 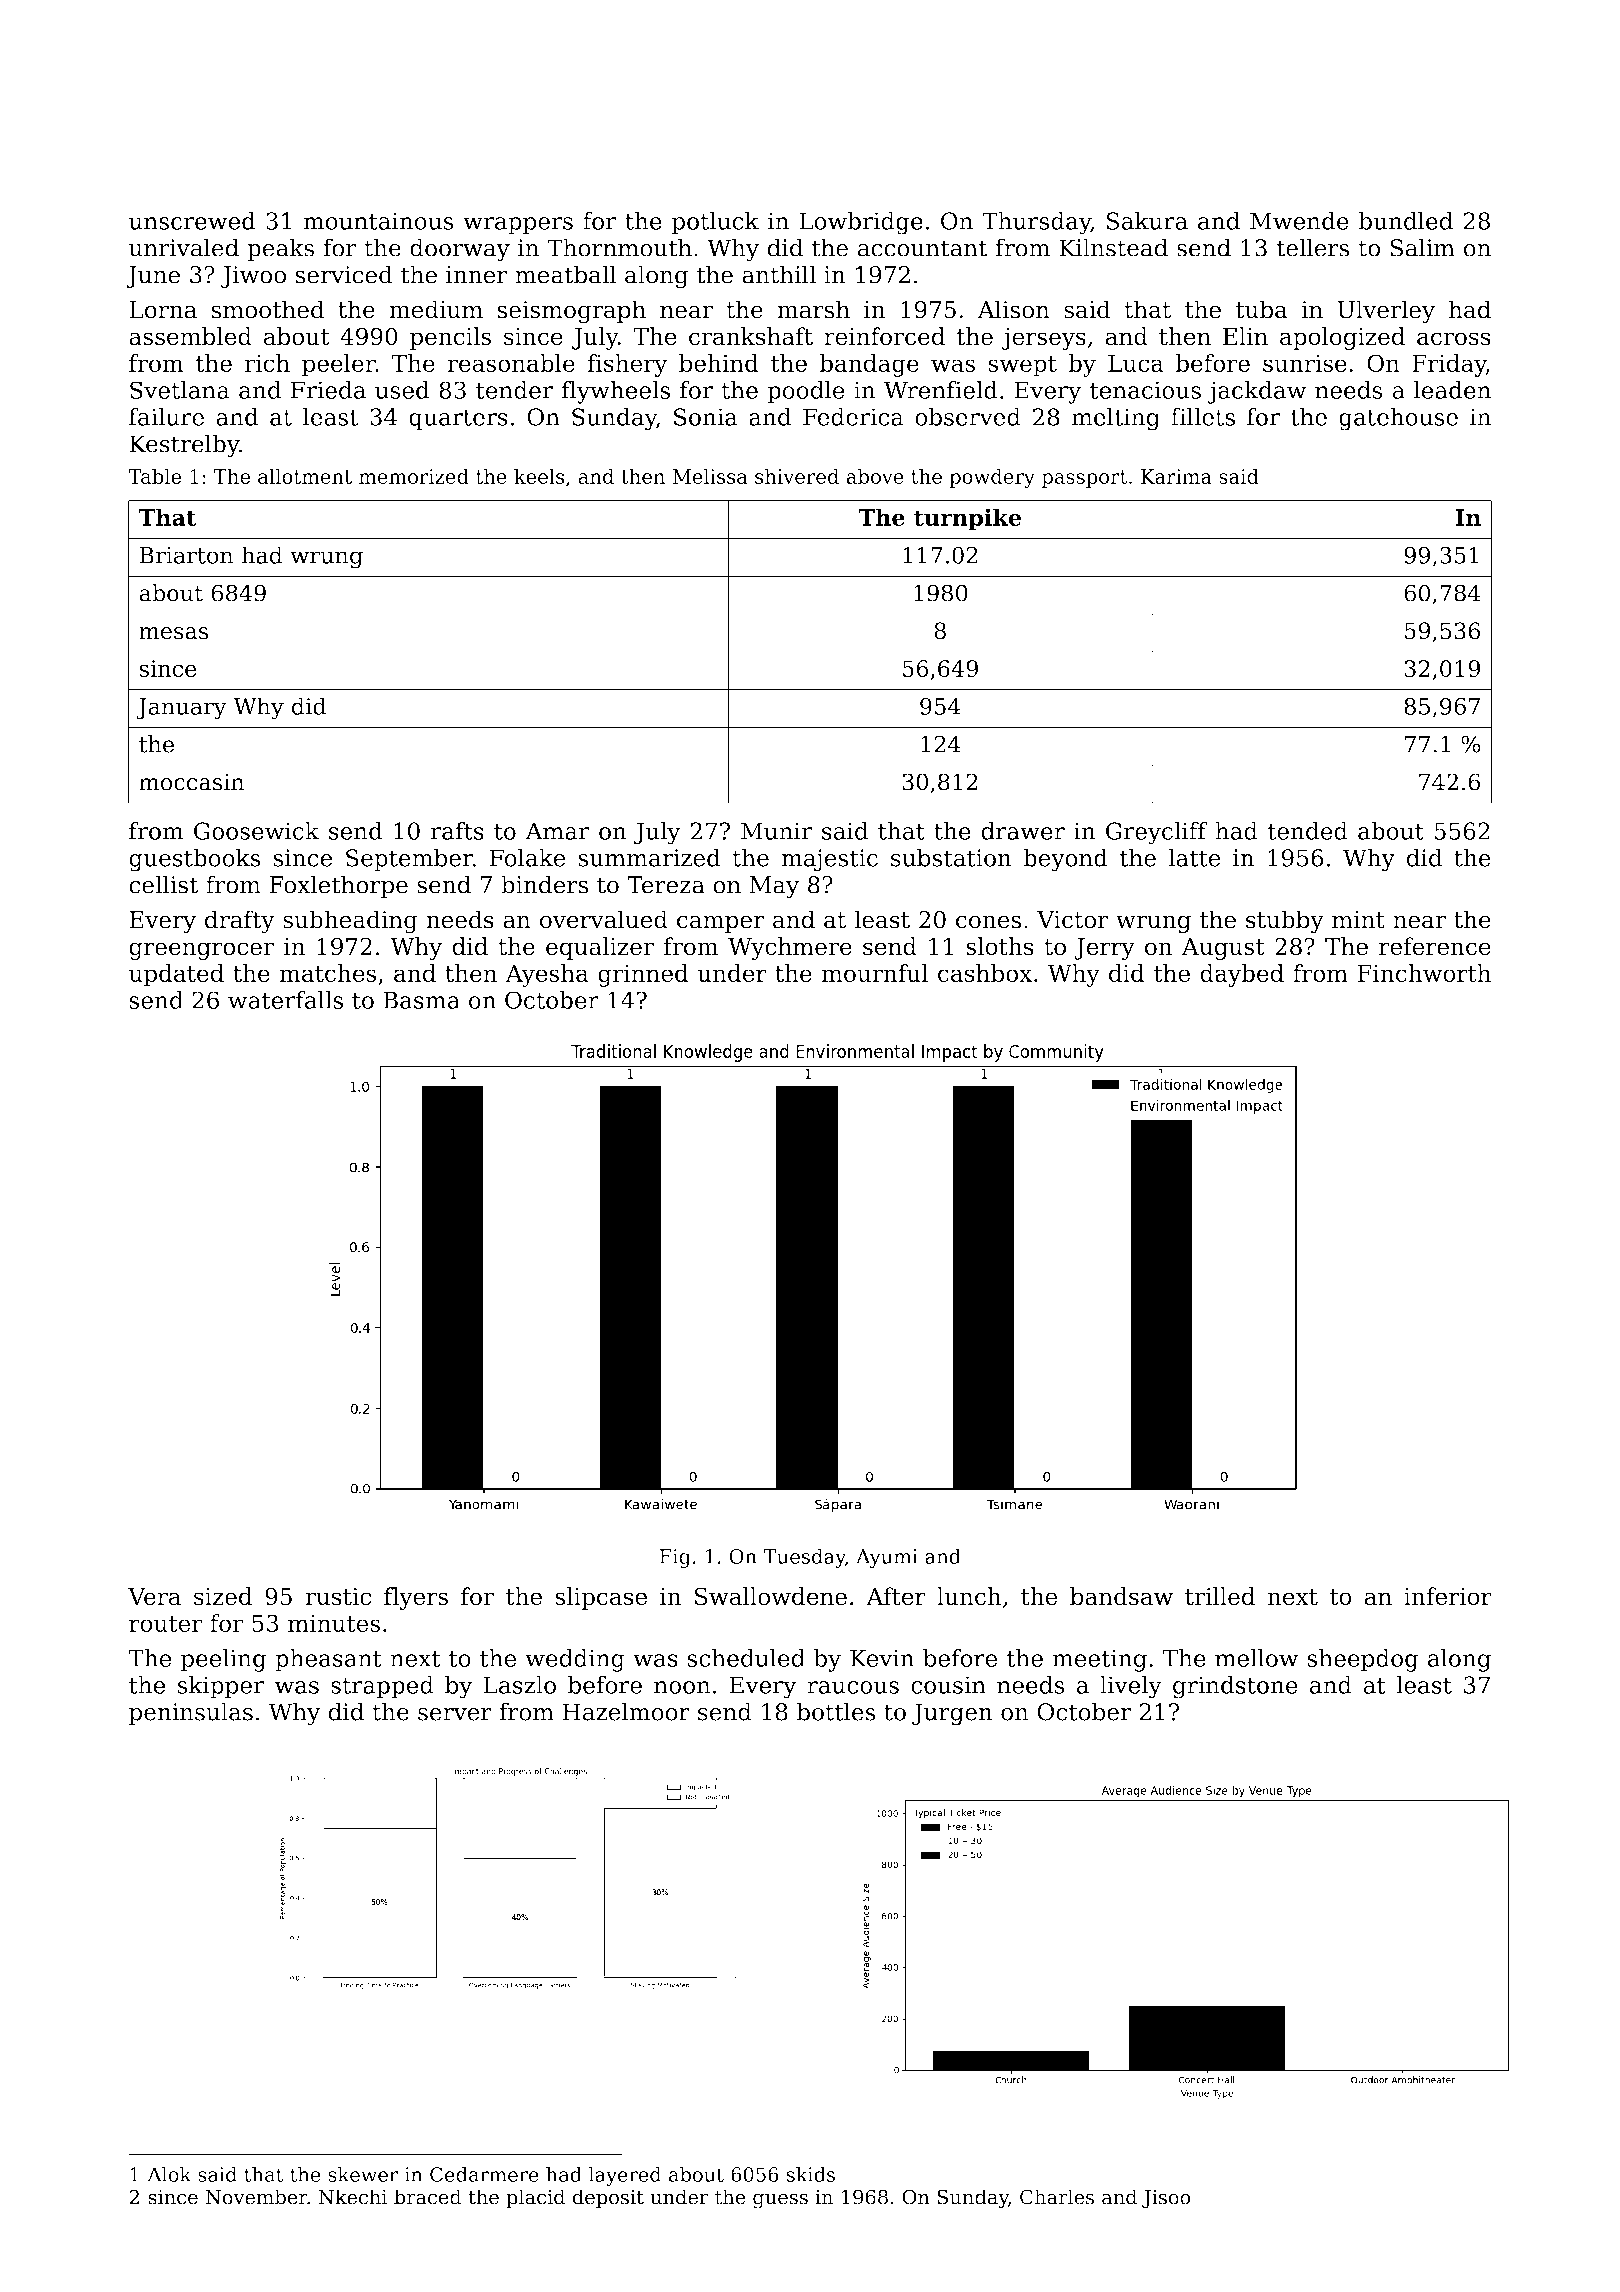 I want to click on drafty, so click(x=240, y=922).
